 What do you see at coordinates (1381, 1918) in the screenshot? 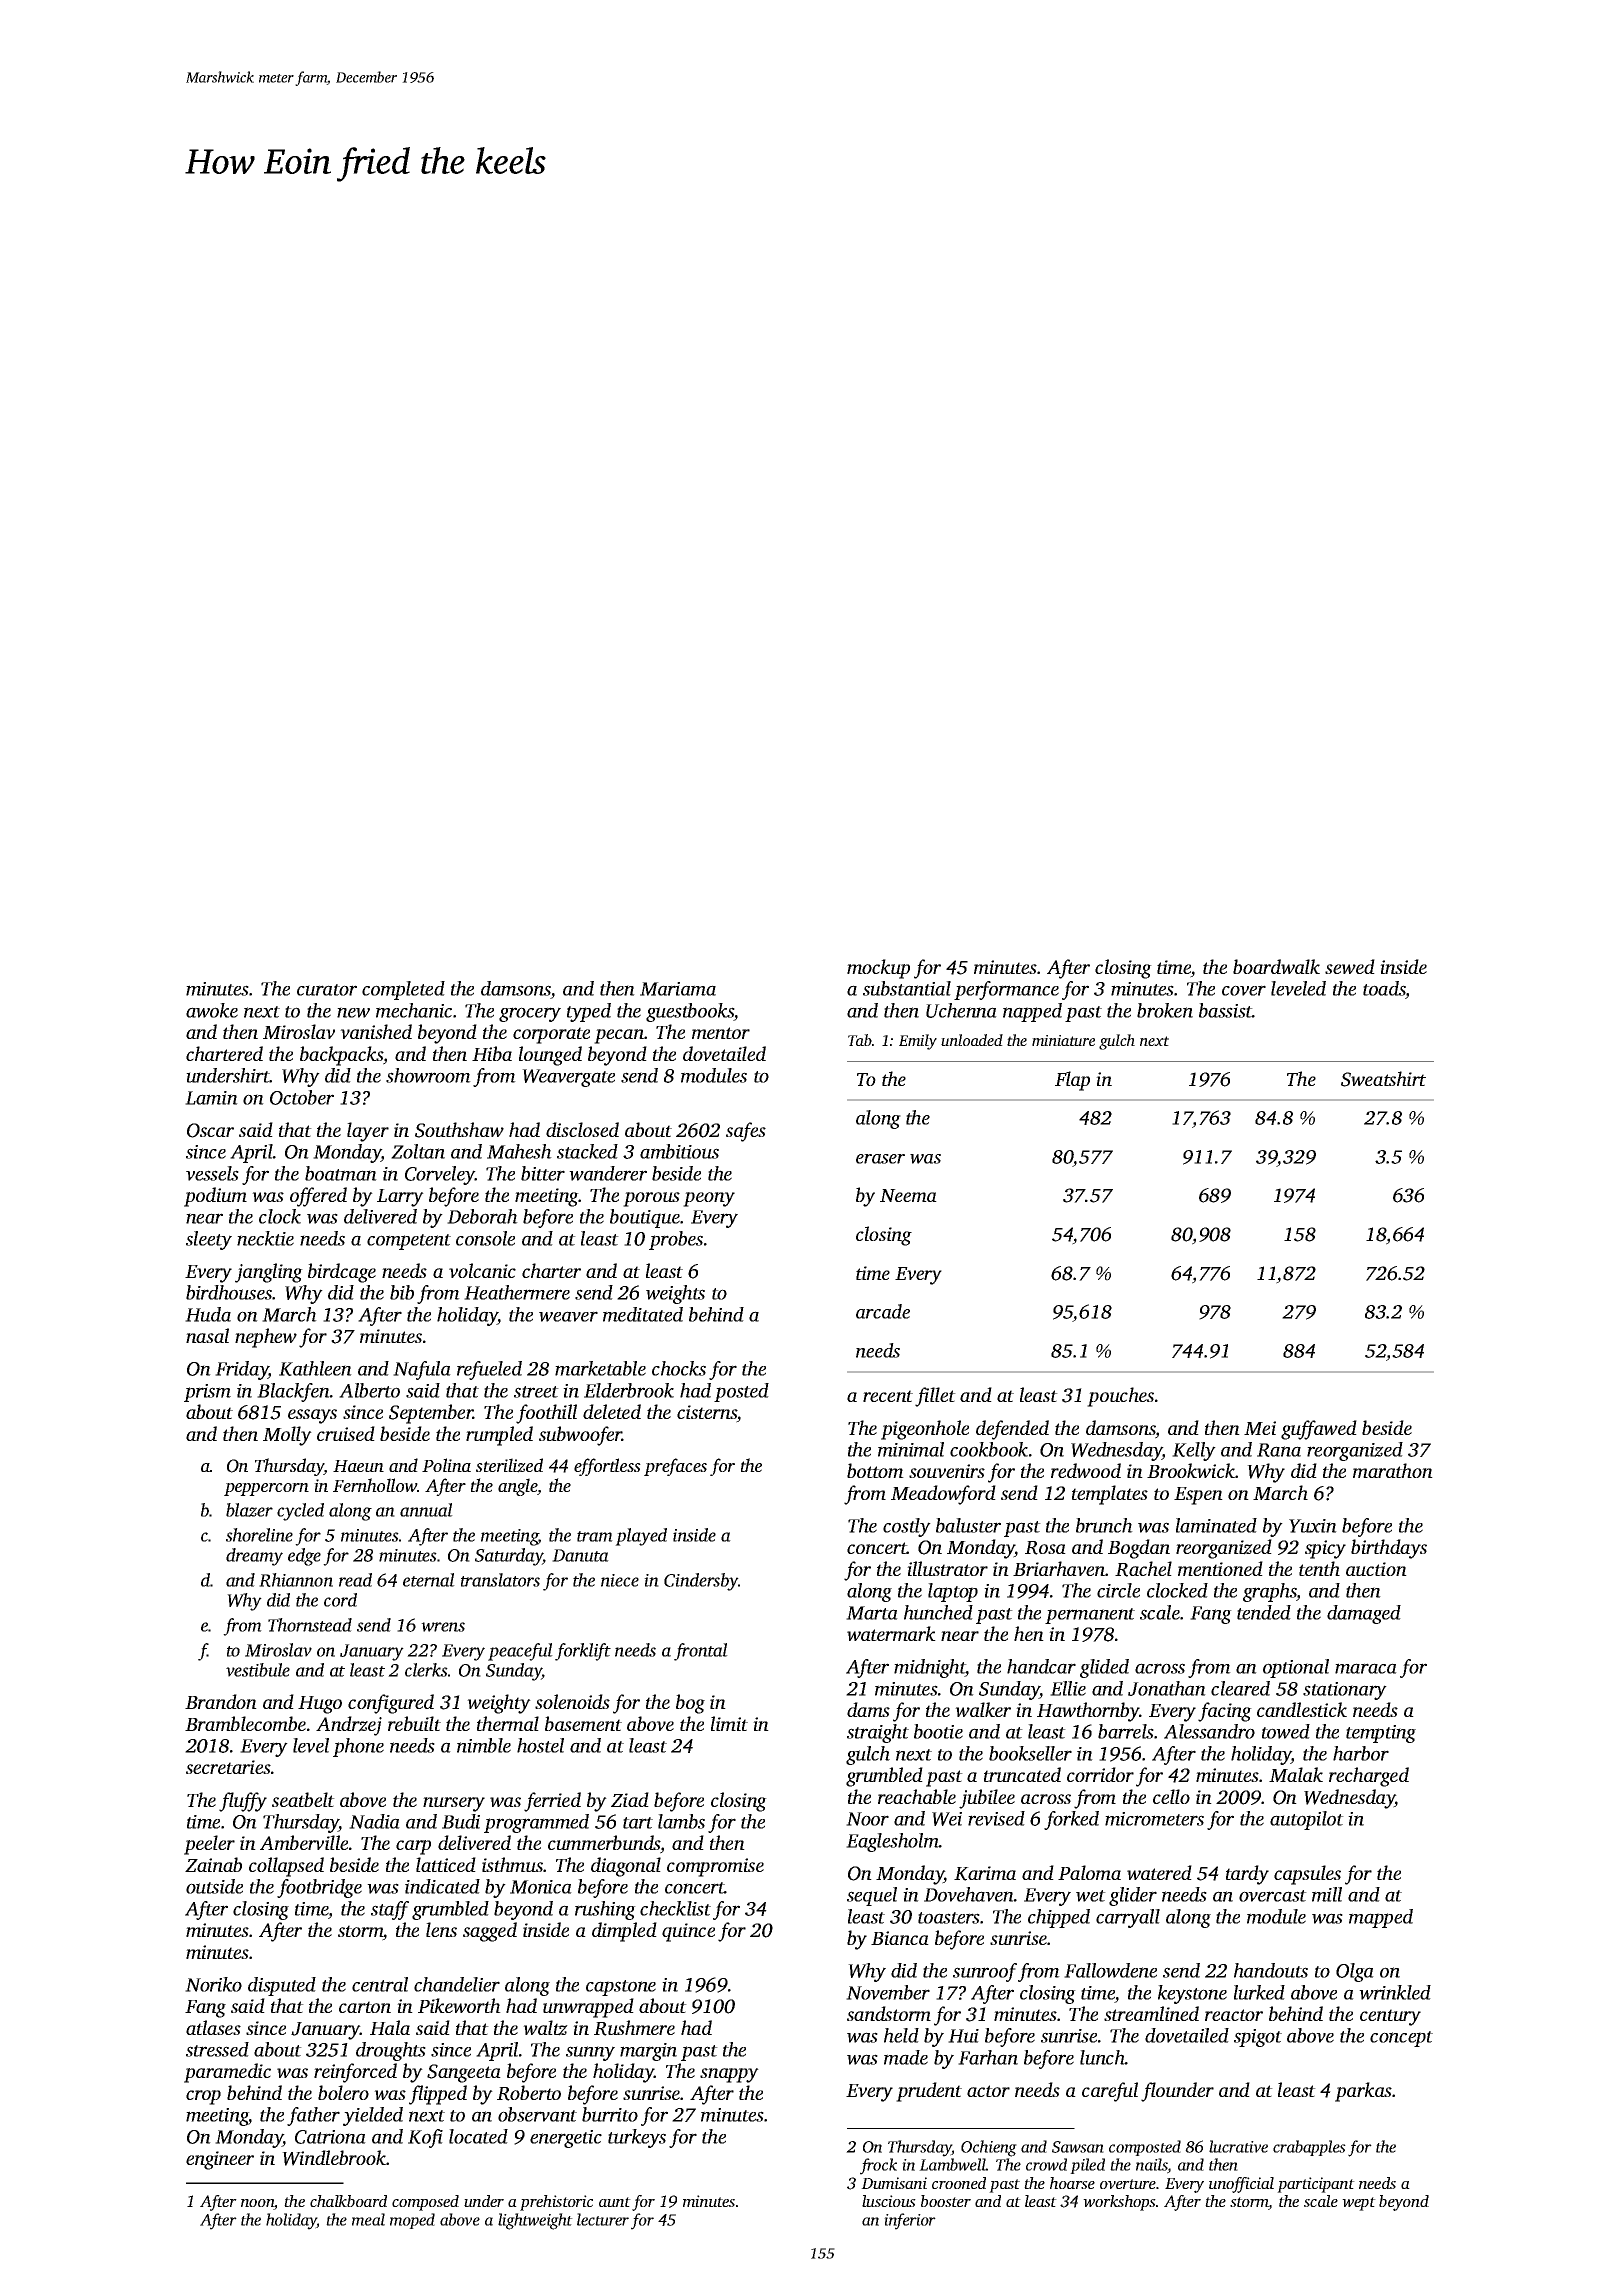
I see `mapped` at bounding box center [1381, 1918].
